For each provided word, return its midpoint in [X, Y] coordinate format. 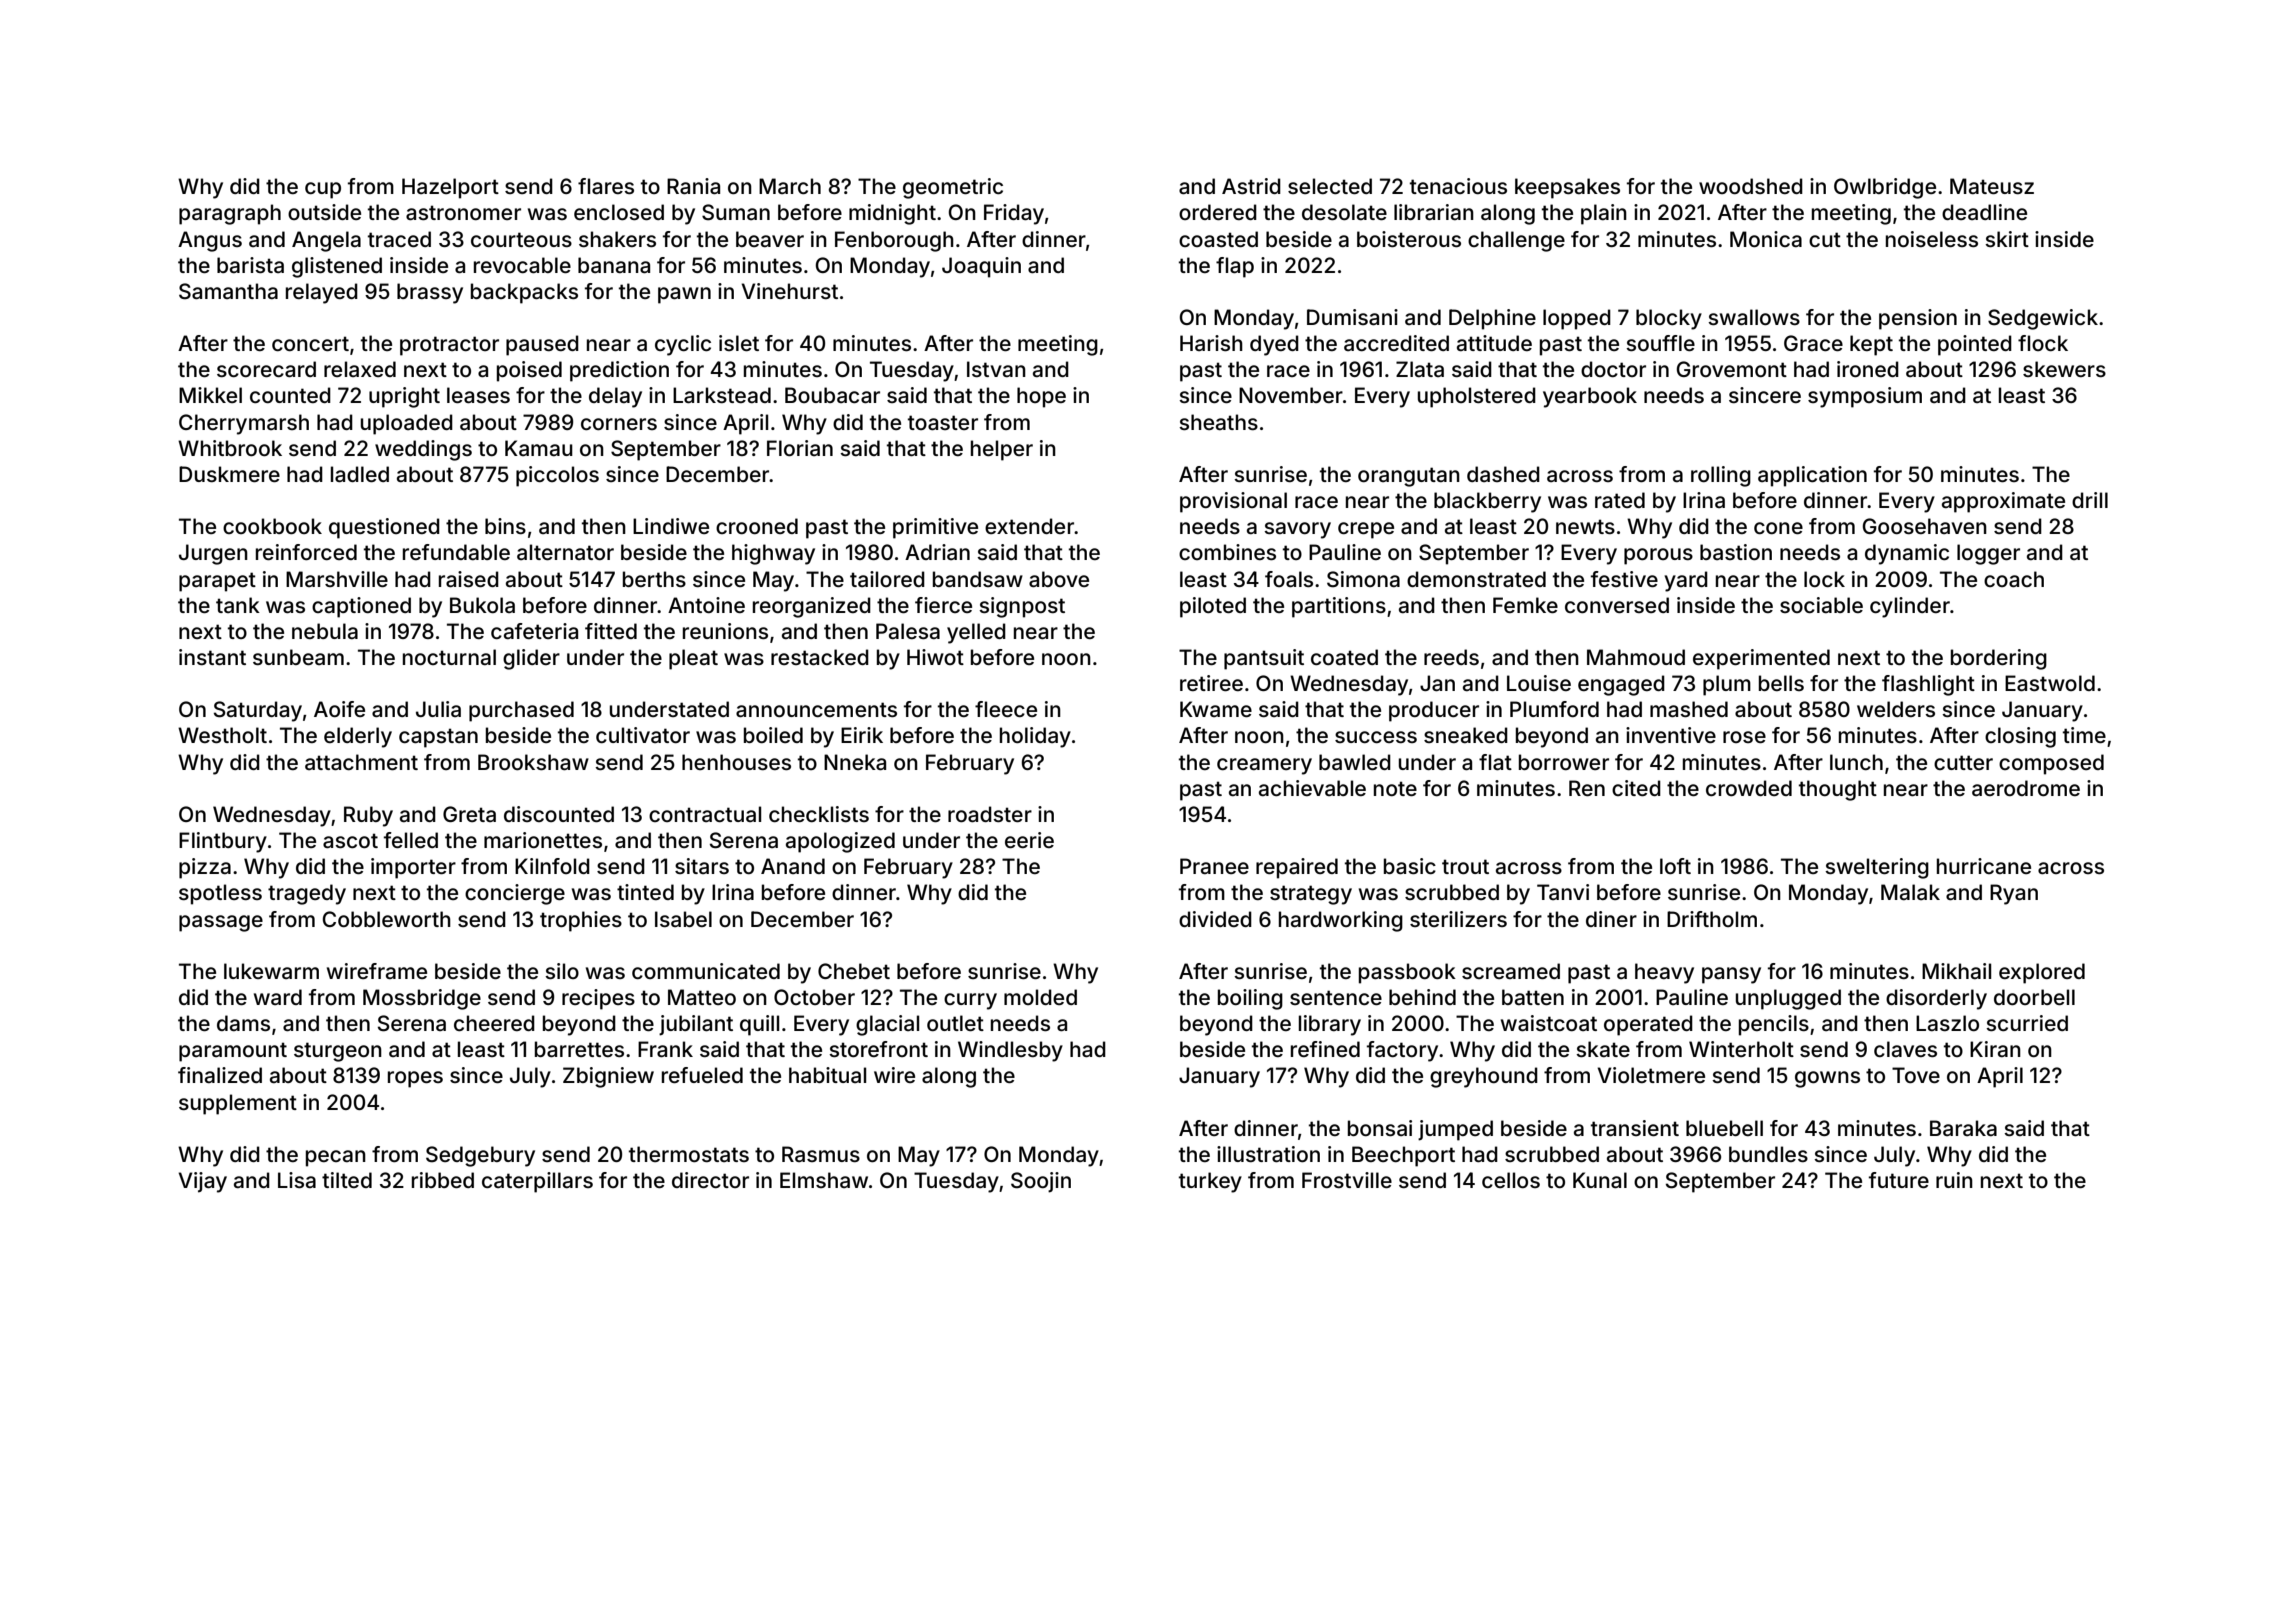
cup [323, 190]
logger [1988, 554]
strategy [1311, 895]
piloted [1213, 607]
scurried [2027, 1023]
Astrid [1251, 186]
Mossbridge [422, 999]
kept [1871, 345]
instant [212, 657]
